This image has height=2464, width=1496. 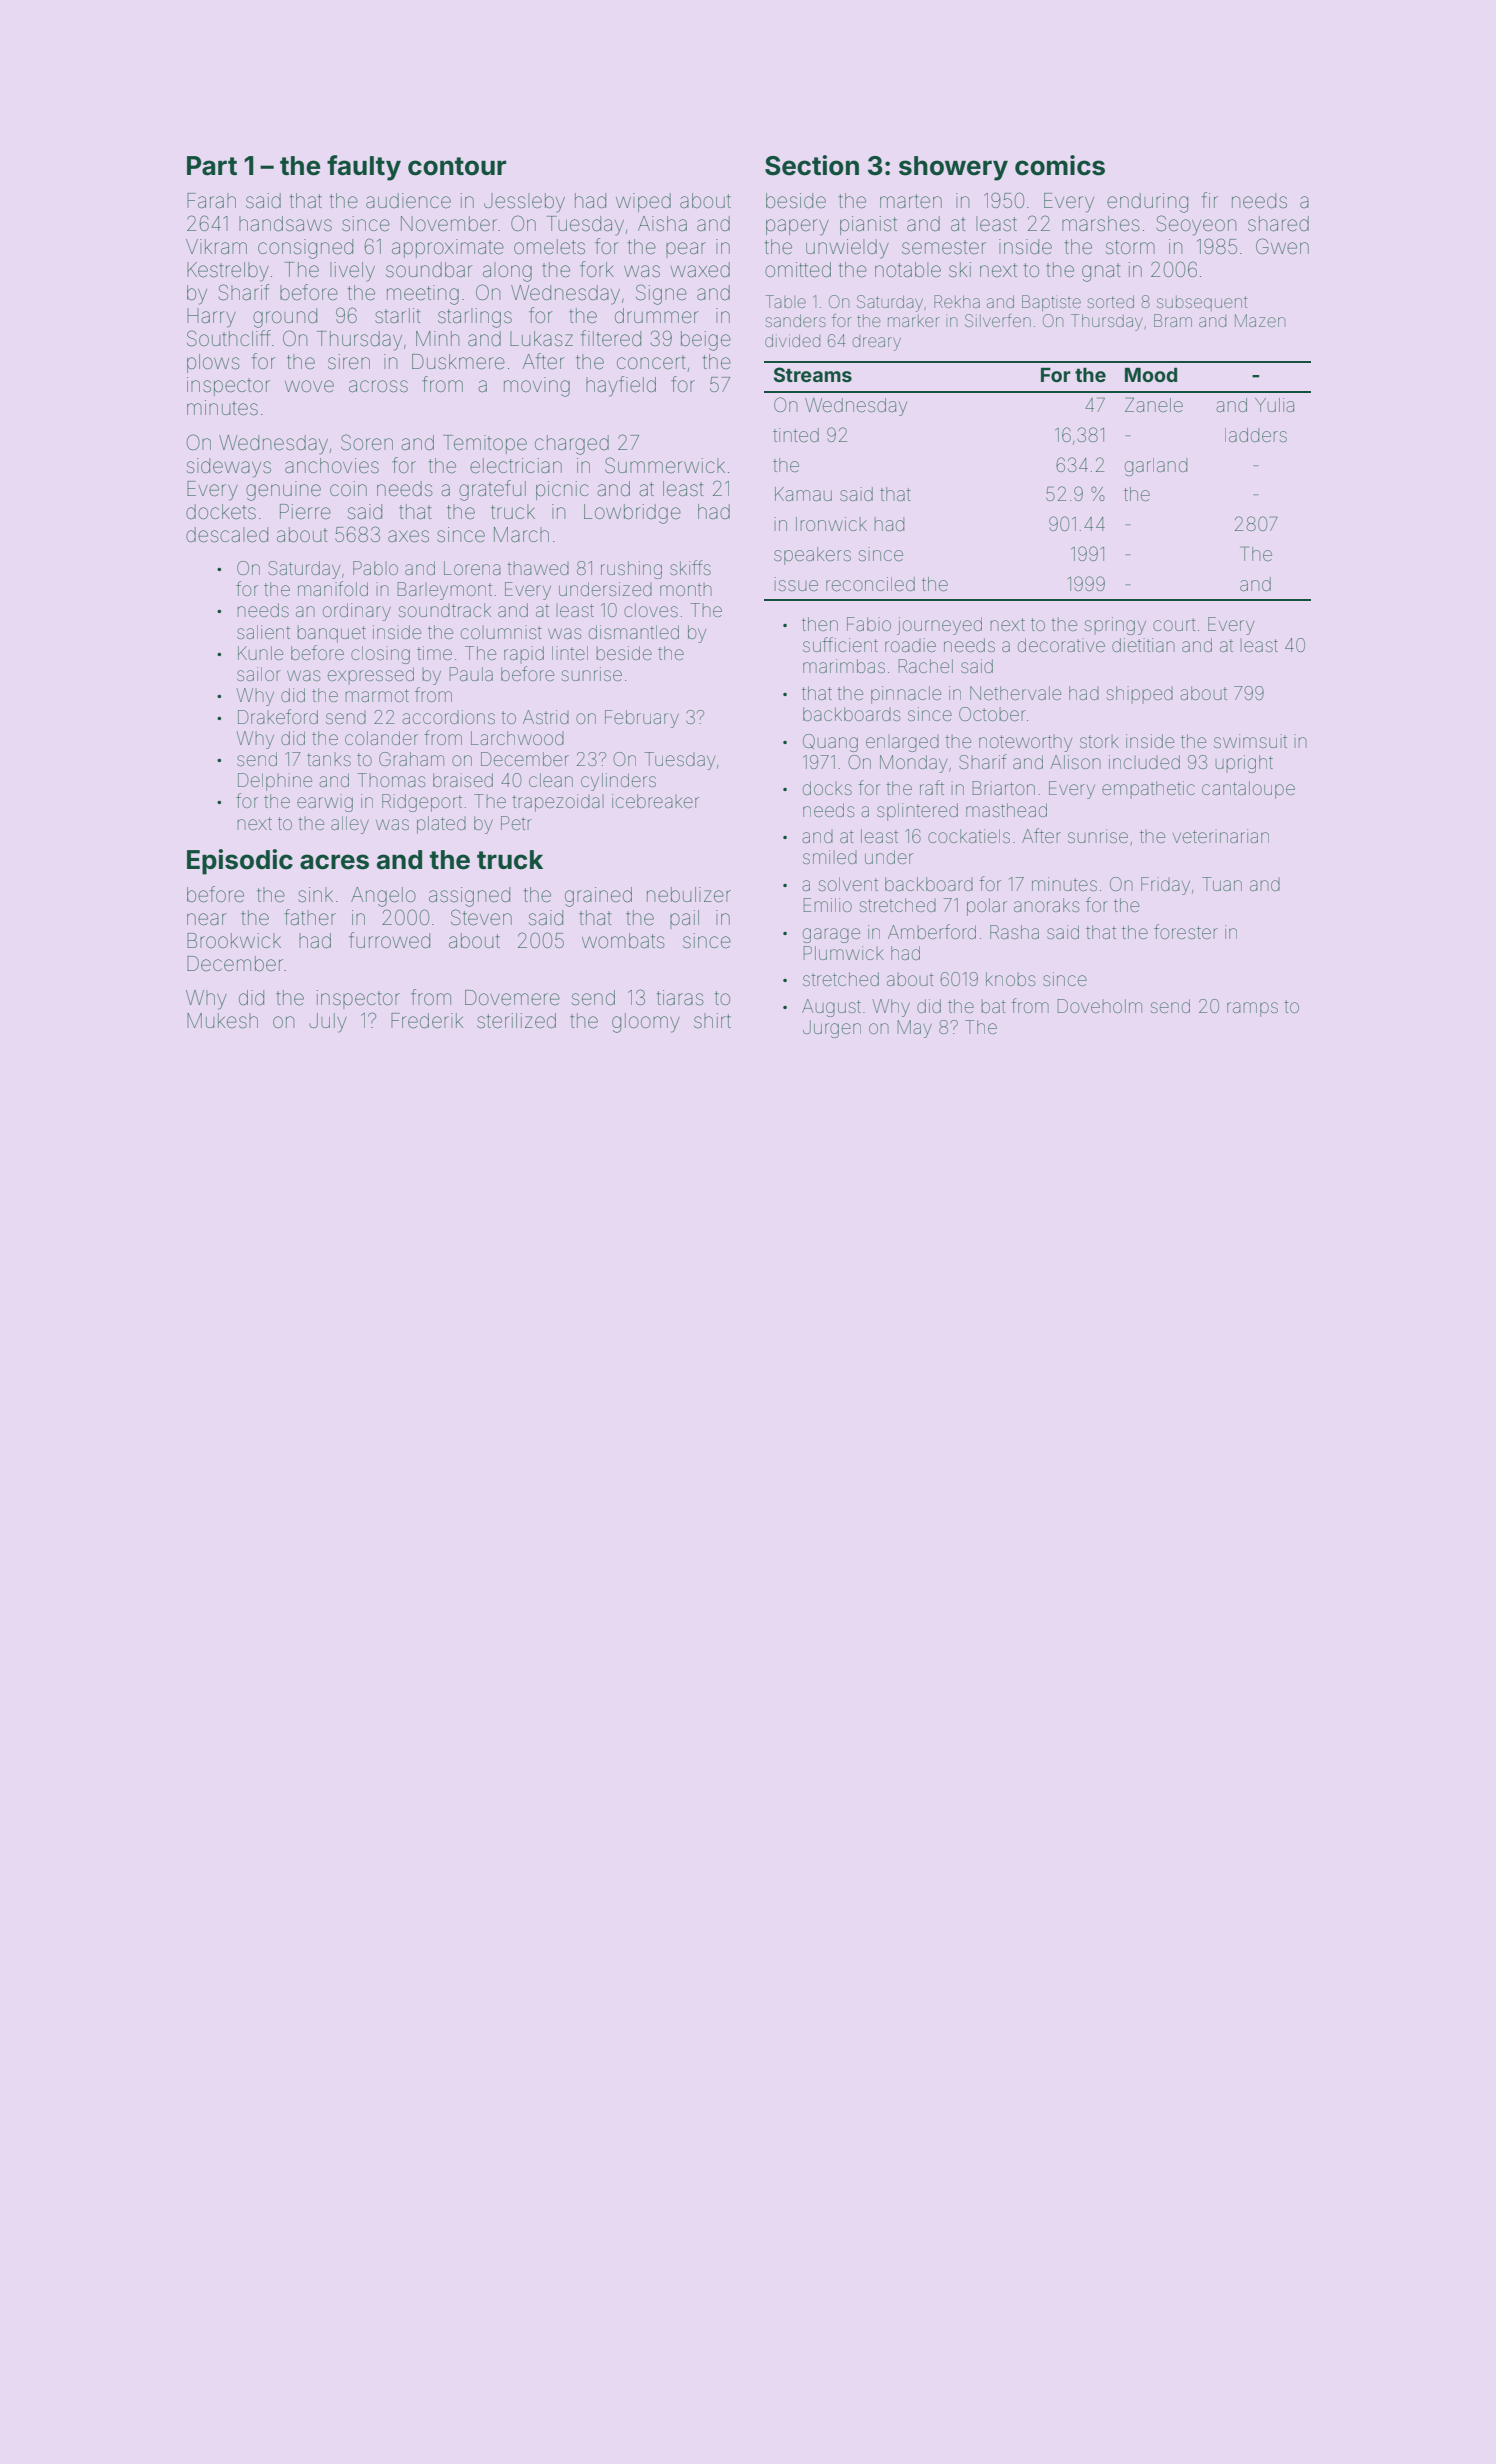 I want to click on Summerwick, so click(x=665, y=465).
